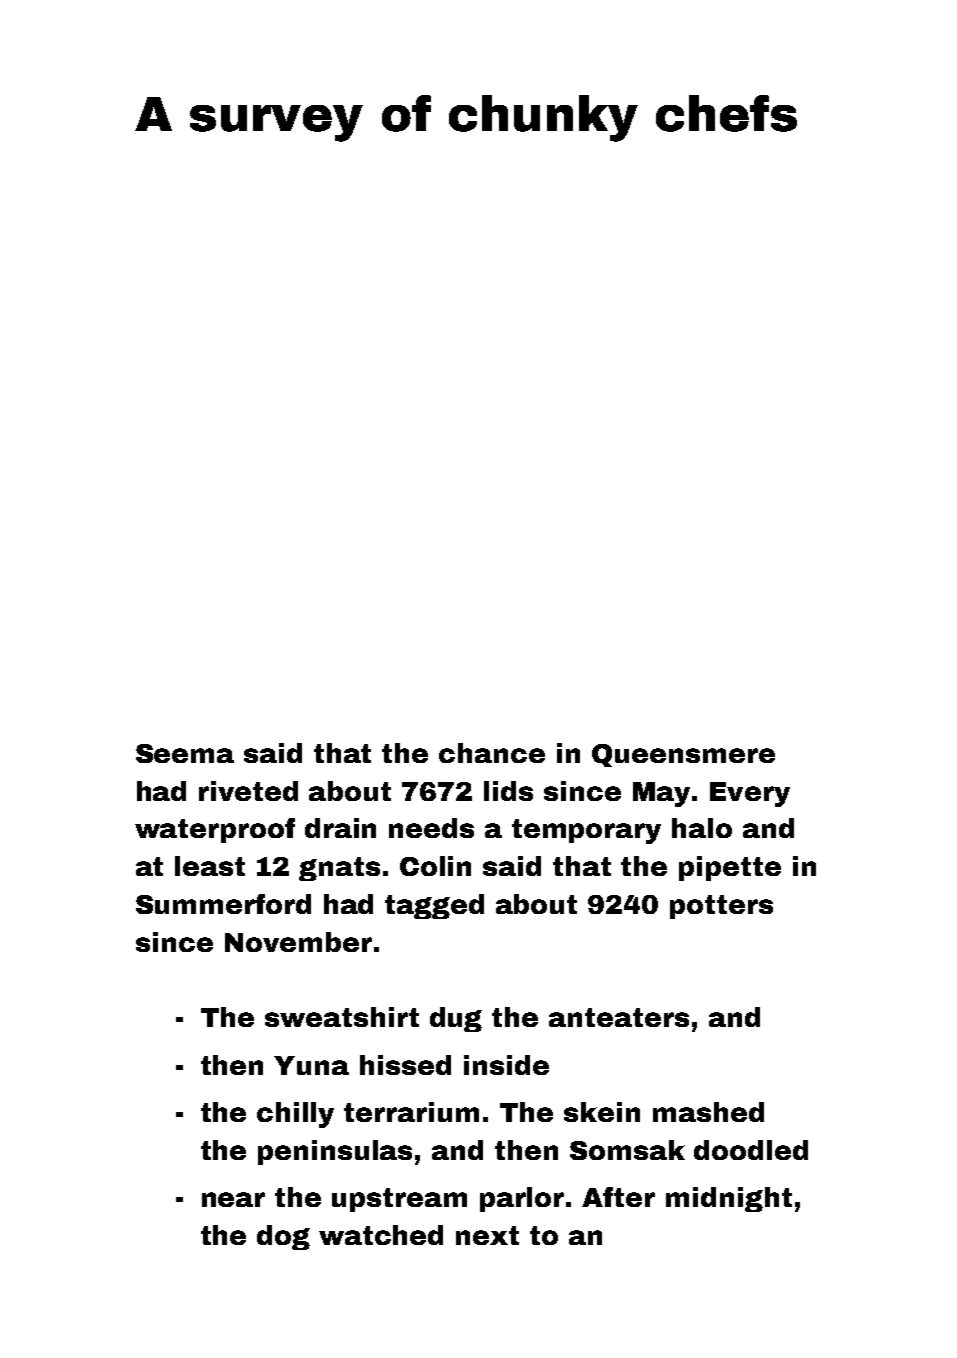 This screenshot has height=1358, width=957. Describe the element at coordinates (721, 907) in the screenshot. I see `potters` at that location.
